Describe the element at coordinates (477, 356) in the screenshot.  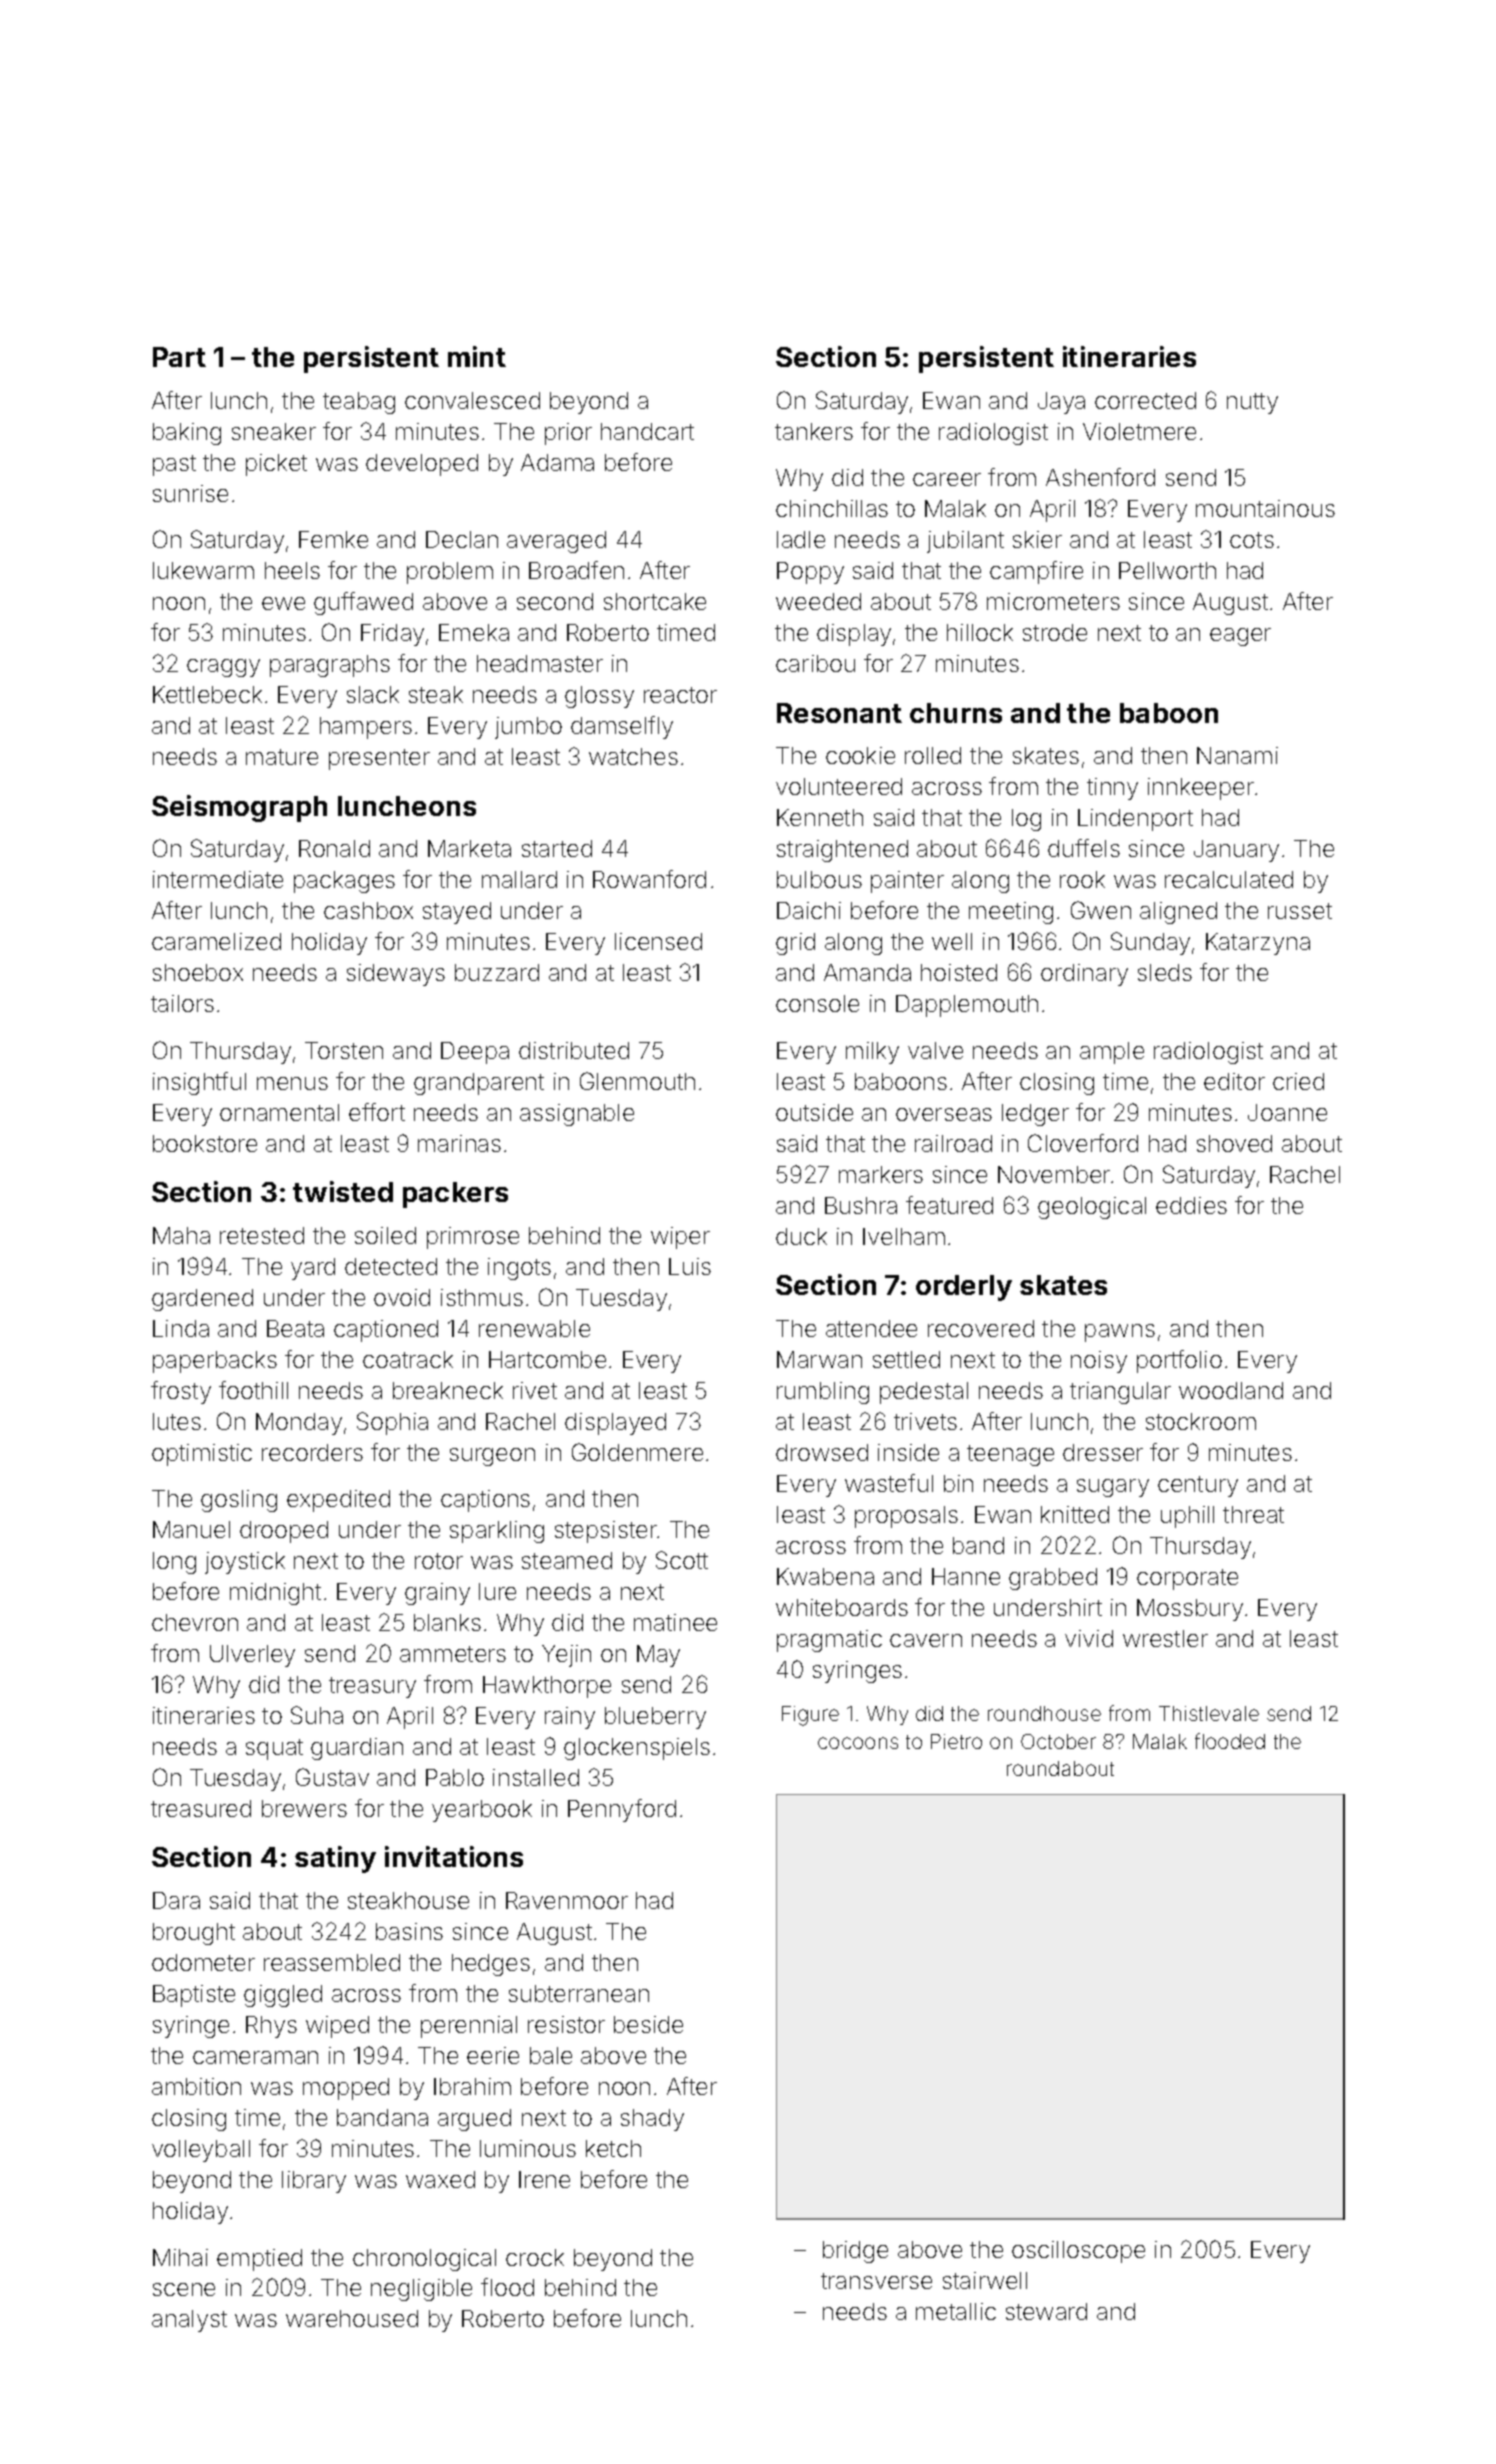
I see `mint` at that location.
